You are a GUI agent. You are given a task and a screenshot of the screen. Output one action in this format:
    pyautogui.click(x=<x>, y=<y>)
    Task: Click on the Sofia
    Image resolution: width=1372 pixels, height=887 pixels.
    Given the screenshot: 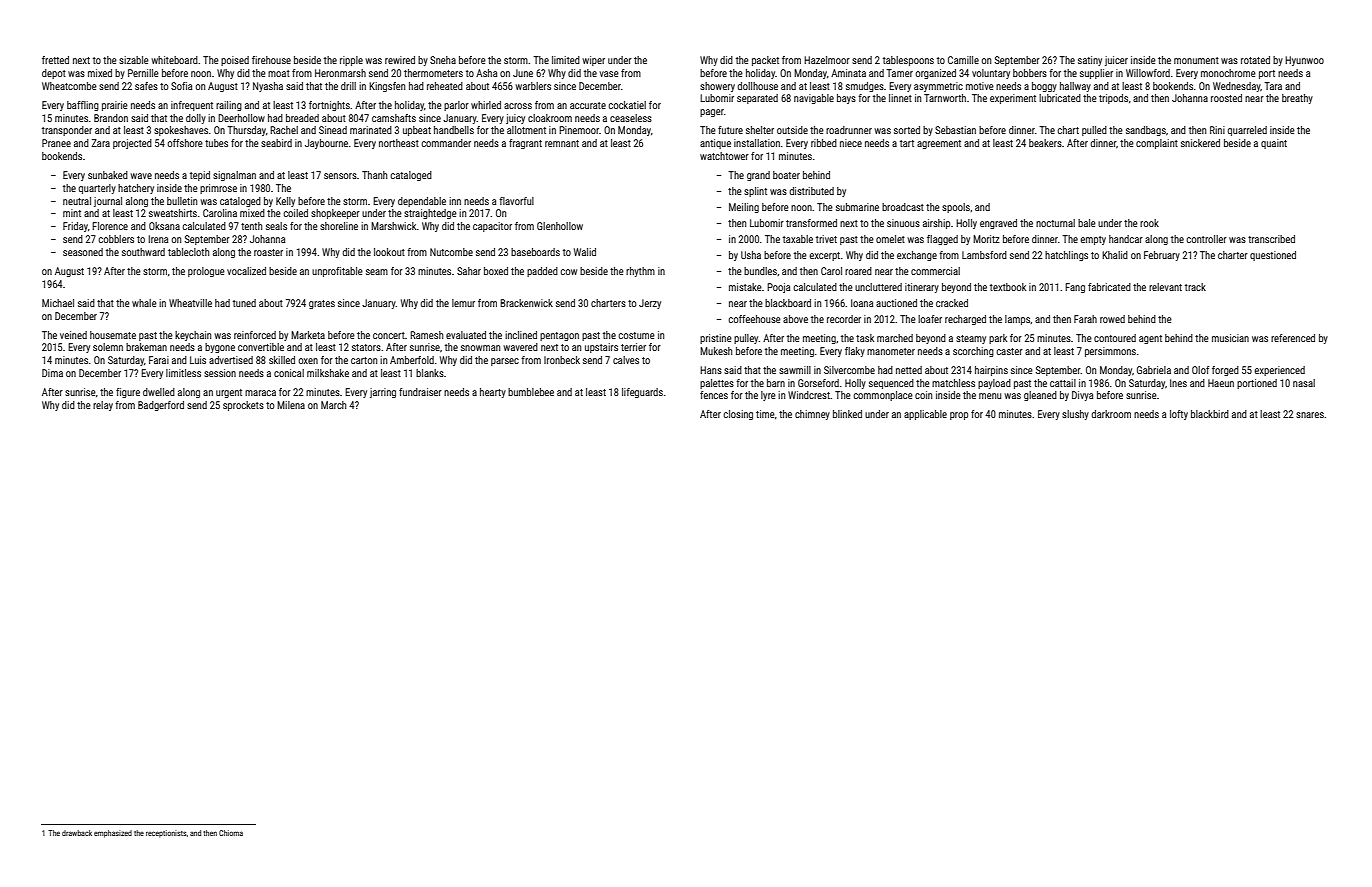 What is the action you would take?
    pyautogui.click(x=181, y=86)
